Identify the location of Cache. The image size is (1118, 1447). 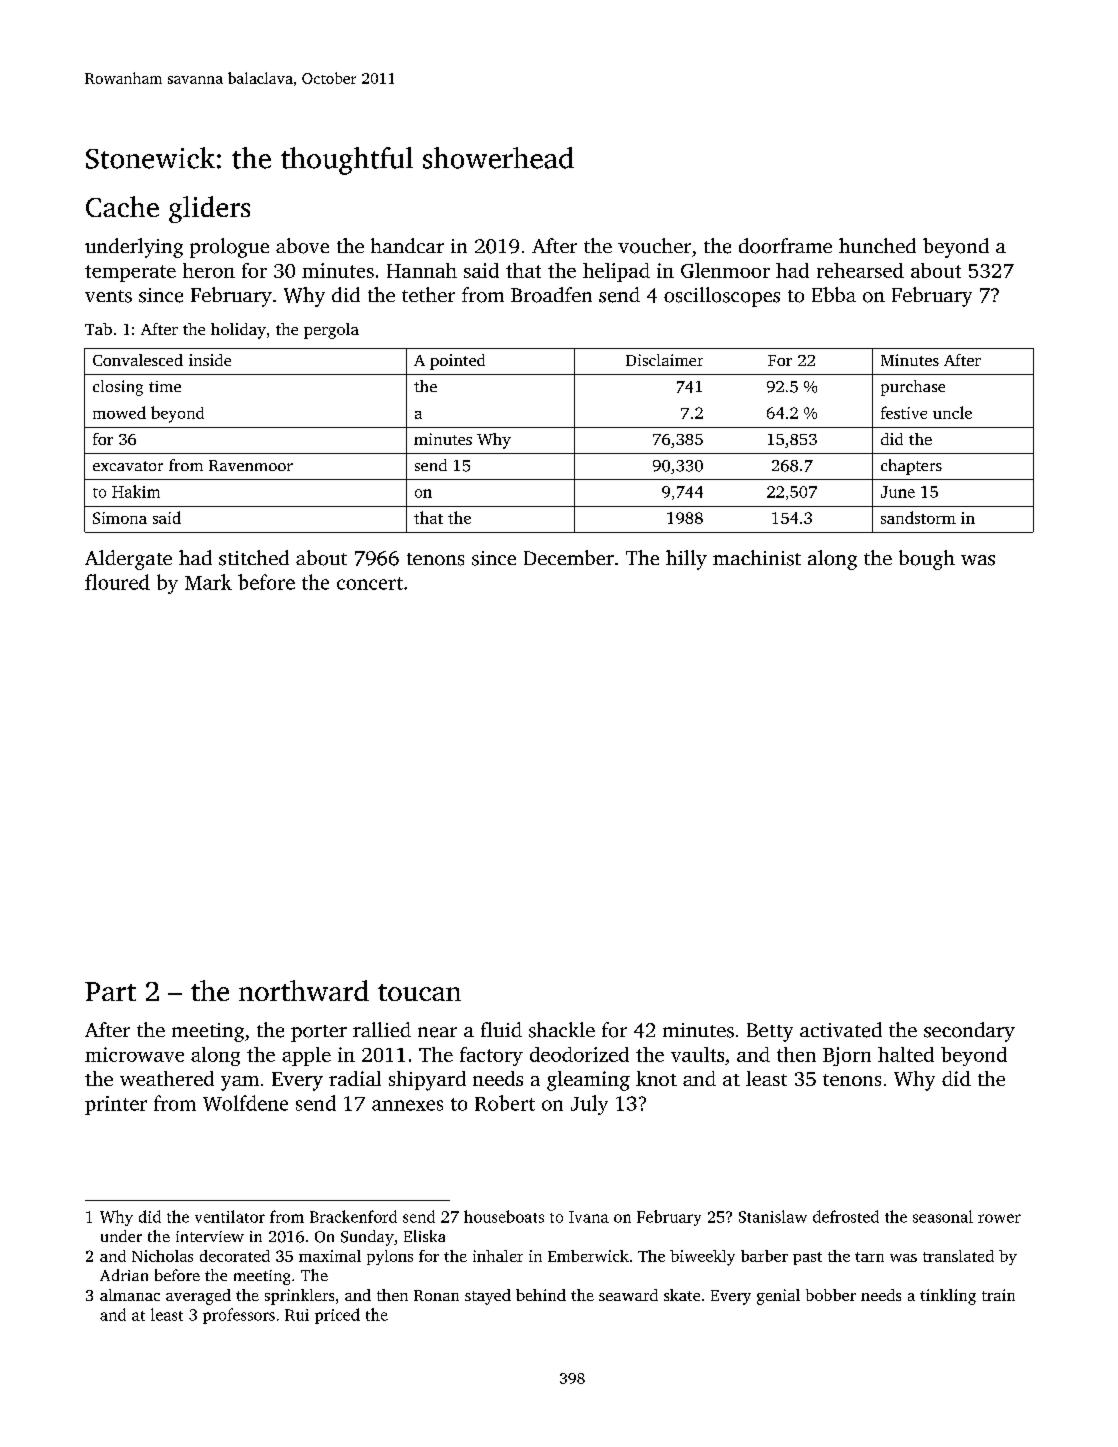
(122, 206).
